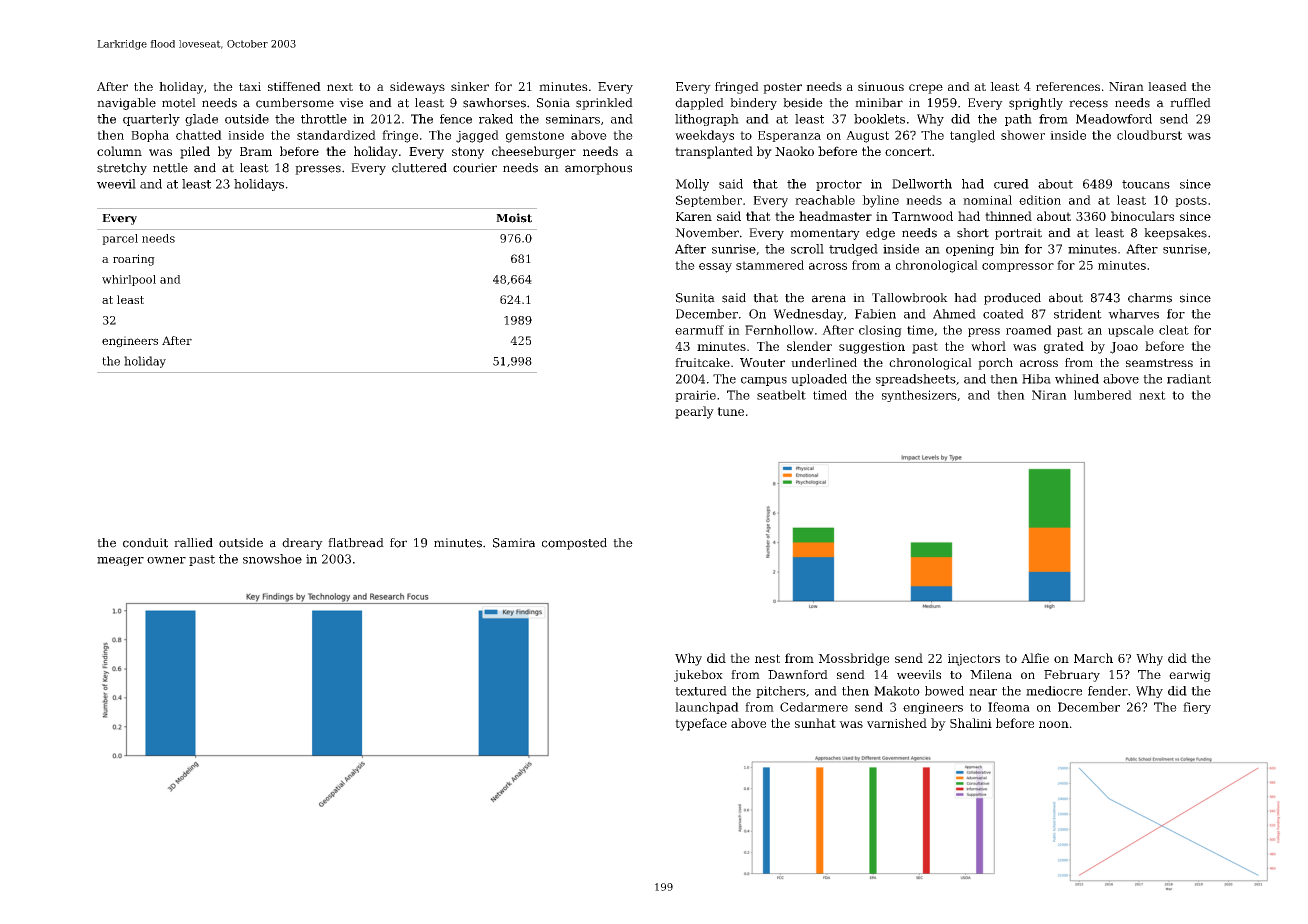 The height and width of the screenshot is (924, 1308). Describe the element at coordinates (1124, 348) in the screenshot. I see `Joao` at that location.
